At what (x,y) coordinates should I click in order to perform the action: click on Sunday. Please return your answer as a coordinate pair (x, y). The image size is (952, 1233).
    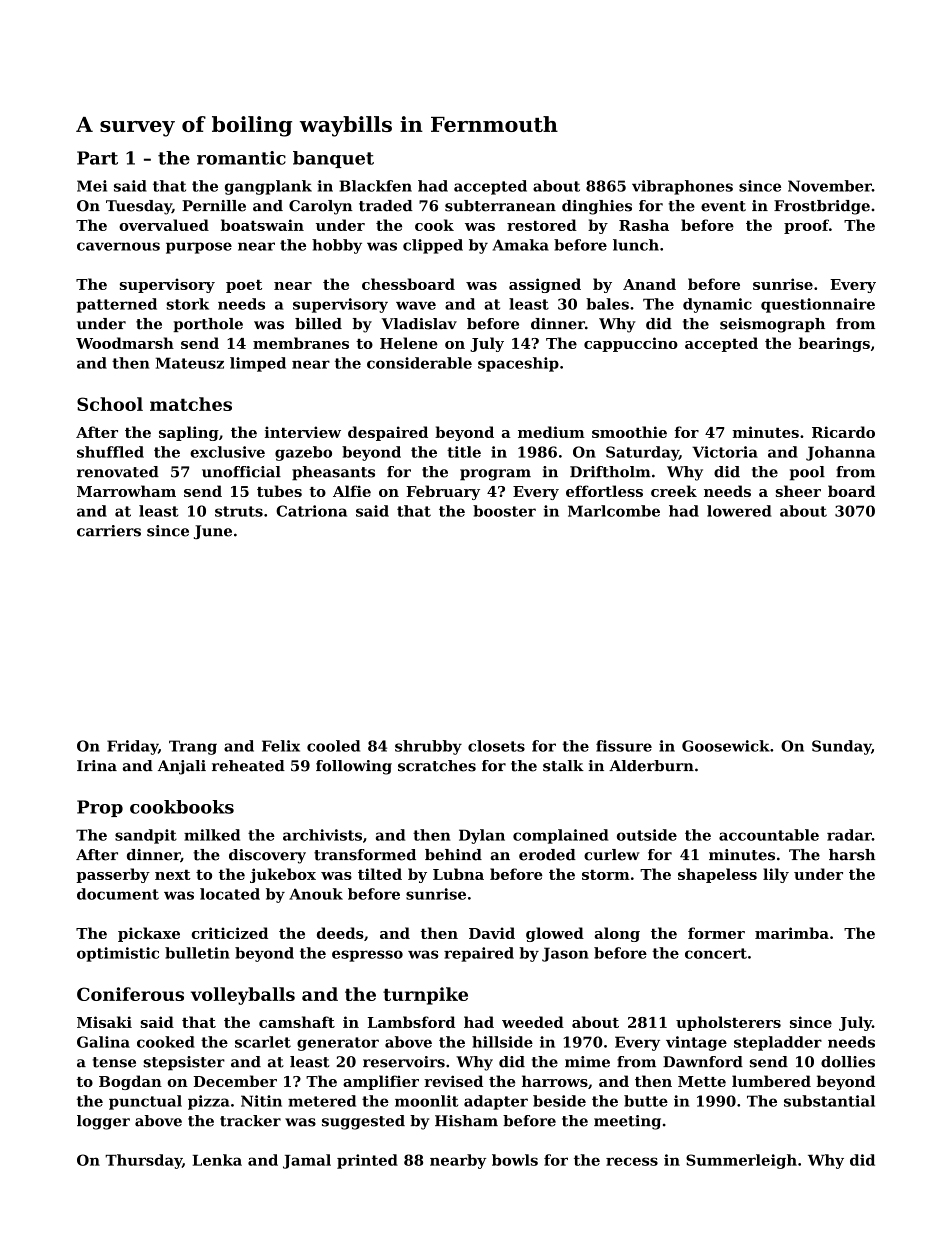
    Looking at the image, I should click on (841, 747).
